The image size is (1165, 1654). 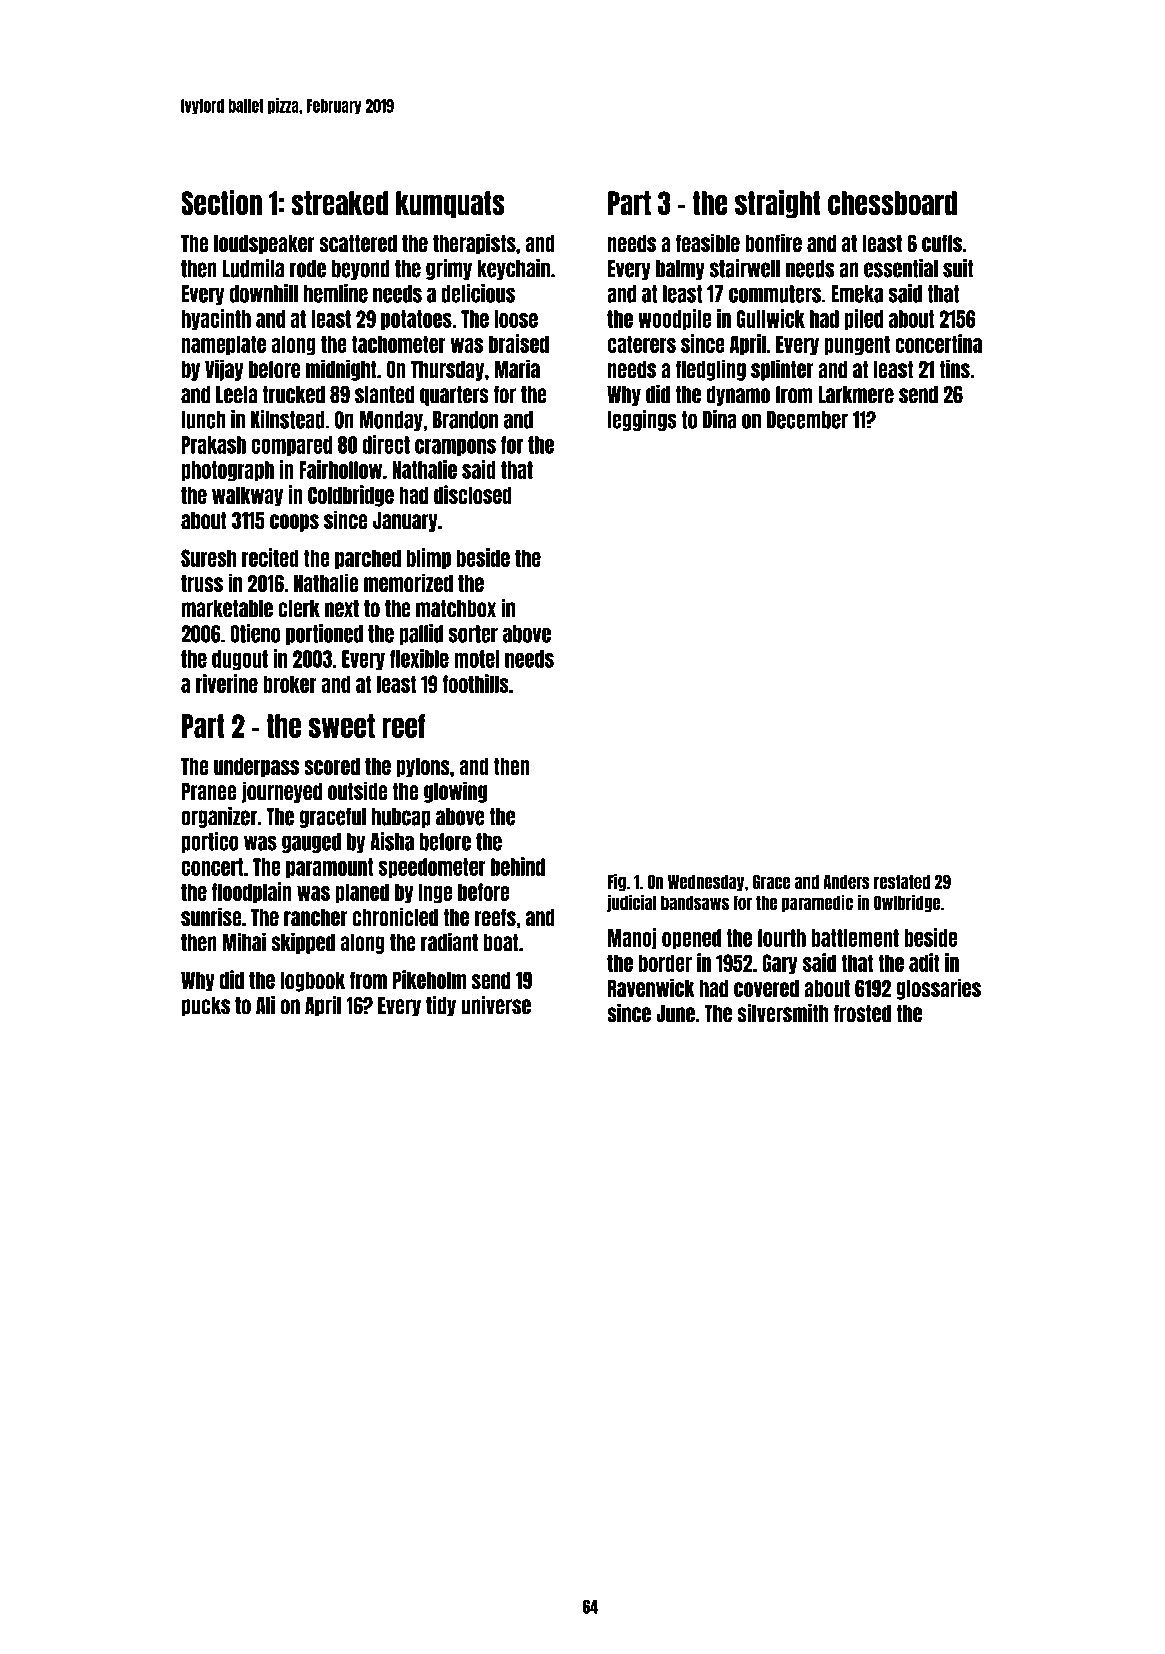 I want to click on logbook, so click(x=312, y=981).
